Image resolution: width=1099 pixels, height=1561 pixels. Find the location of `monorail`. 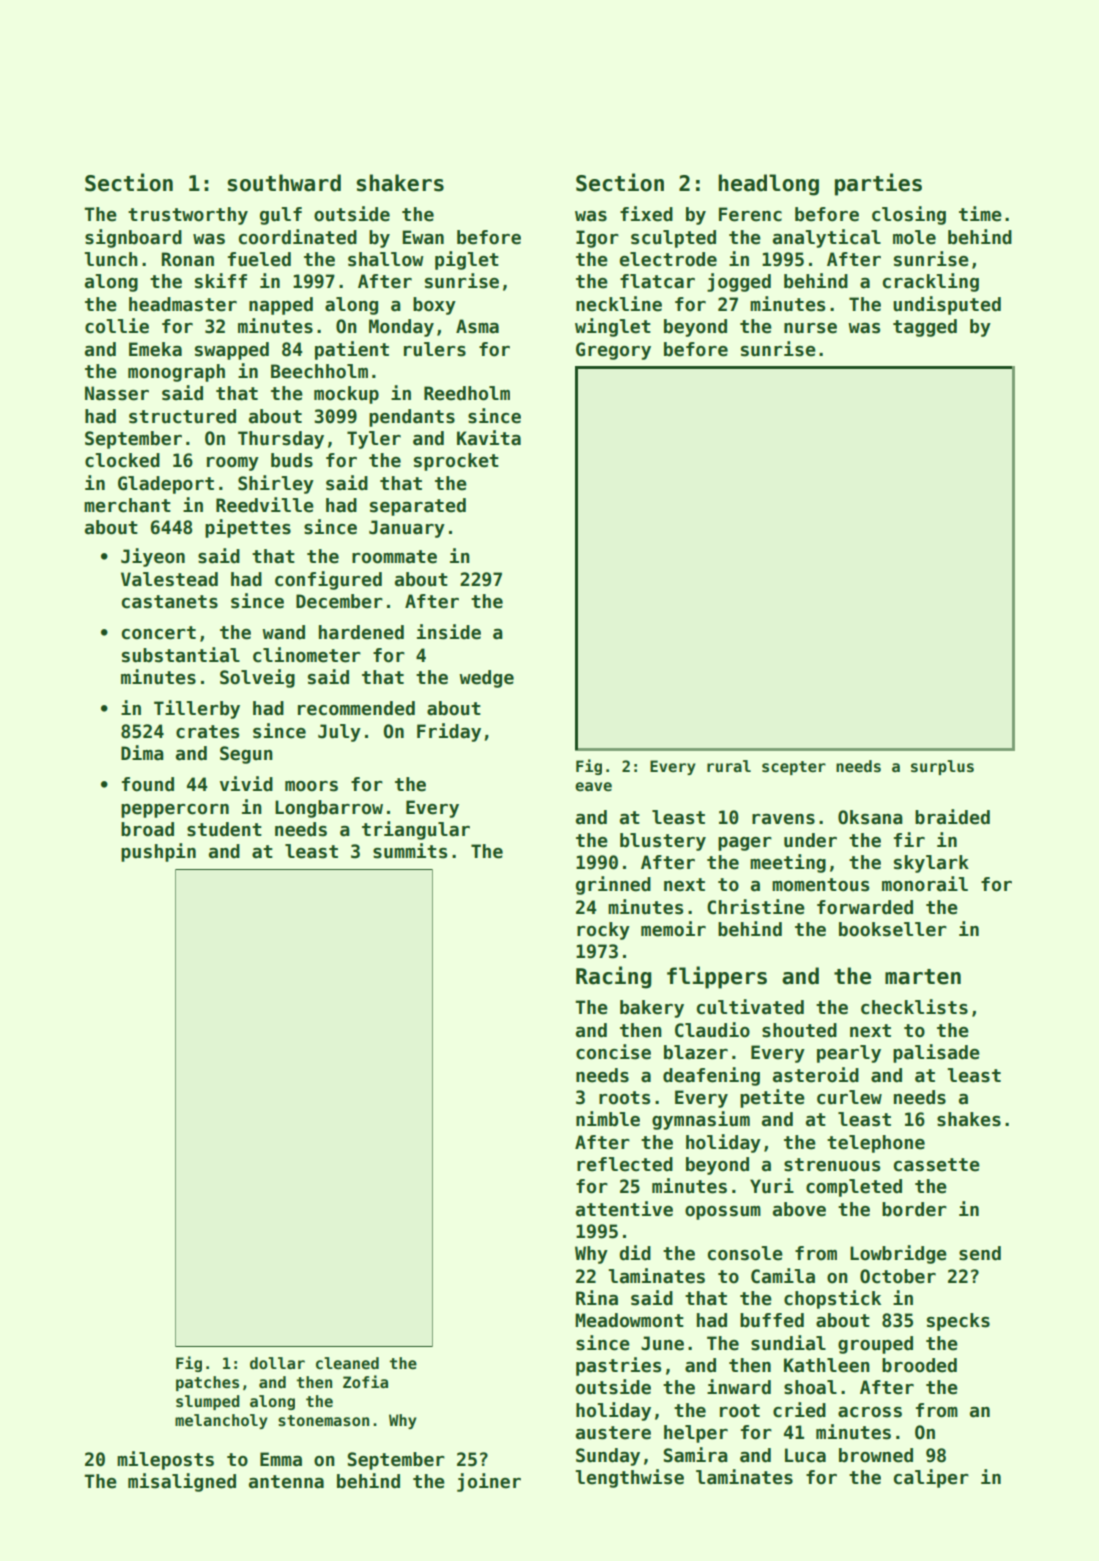

monorail is located at coordinates (925, 884).
